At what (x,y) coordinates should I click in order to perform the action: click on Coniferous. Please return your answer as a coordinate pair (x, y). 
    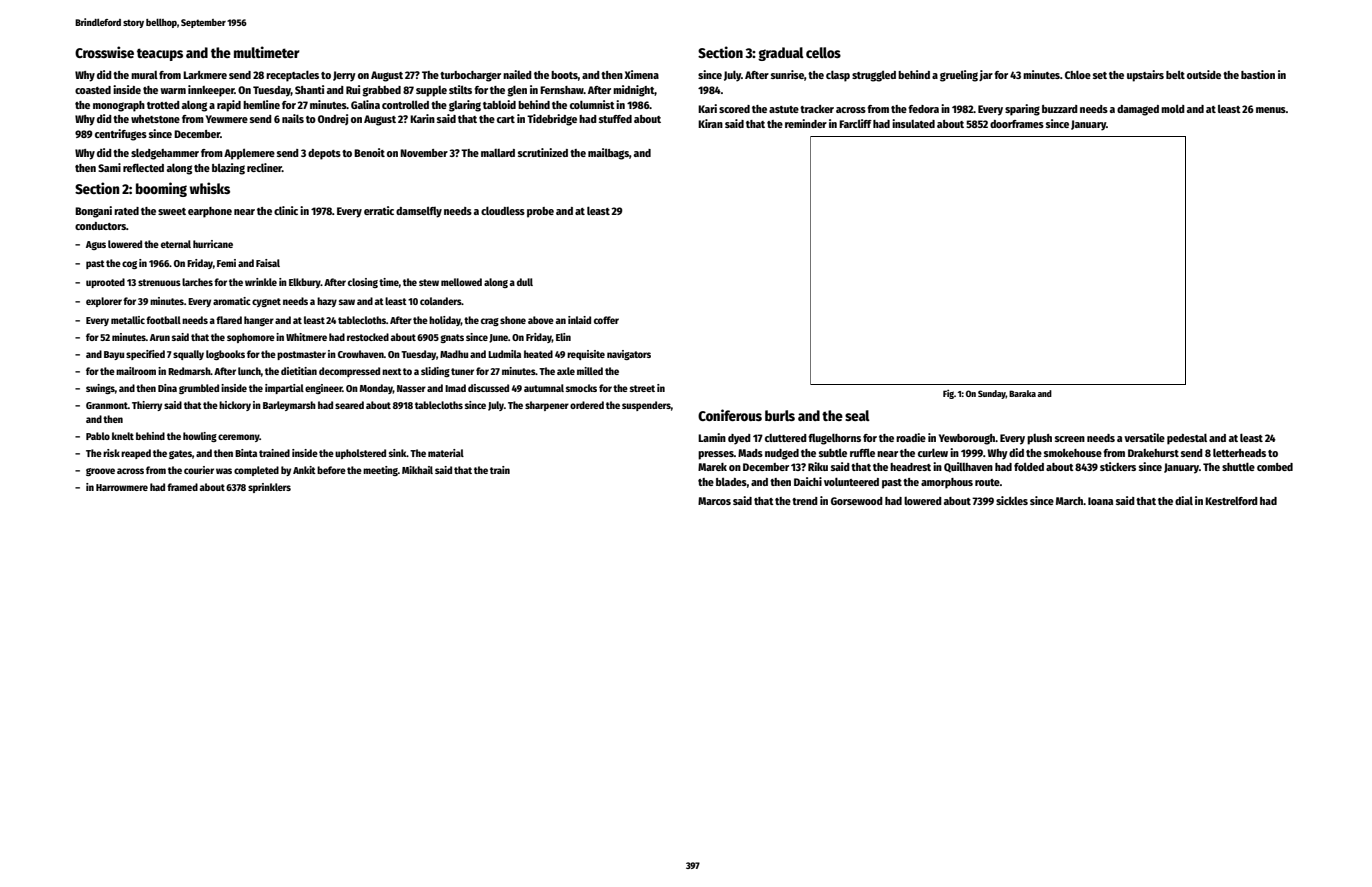
    Looking at the image, I should click on (730, 415).
